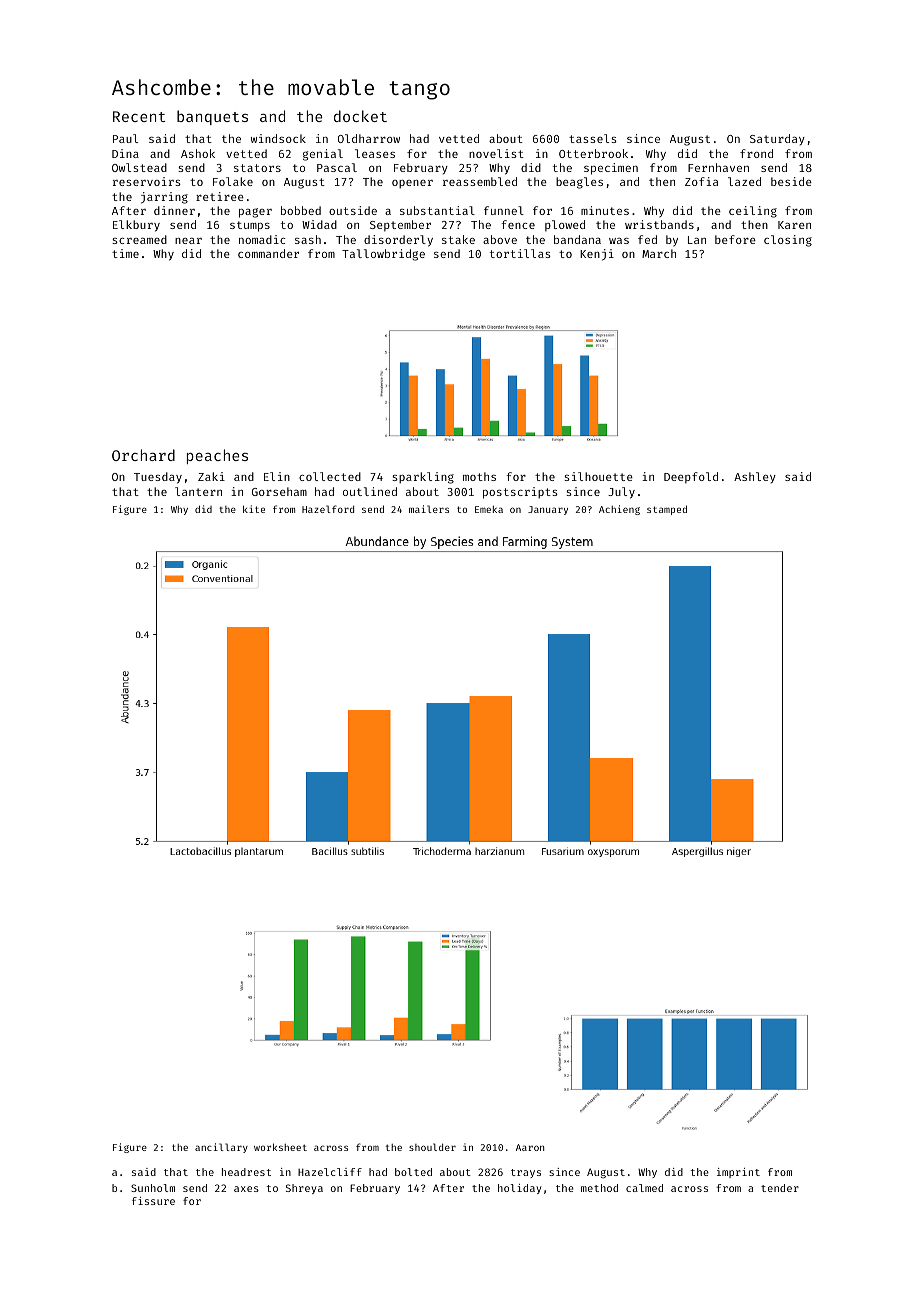 The width and height of the page is (924, 1308). What do you see at coordinates (153, 1188) in the page?
I see `Sunholm` at bounding box center [153, 1188].
